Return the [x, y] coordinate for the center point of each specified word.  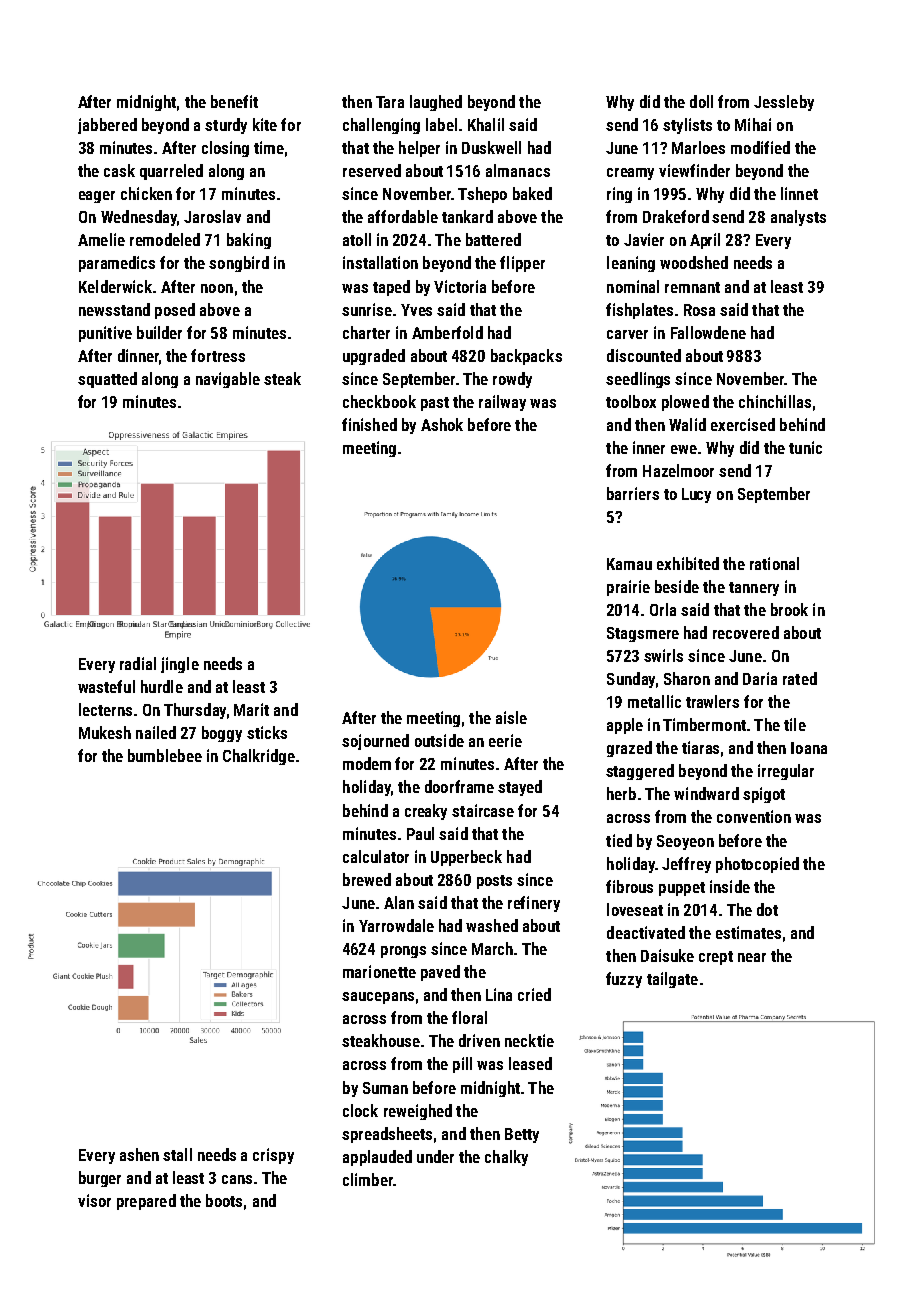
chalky [506, 1158]
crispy [273, 1156]
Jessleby [784, 103]
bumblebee [165, 755]
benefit [234, 101]
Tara [390, 102]
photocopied [757, 865]
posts [494, 882]
